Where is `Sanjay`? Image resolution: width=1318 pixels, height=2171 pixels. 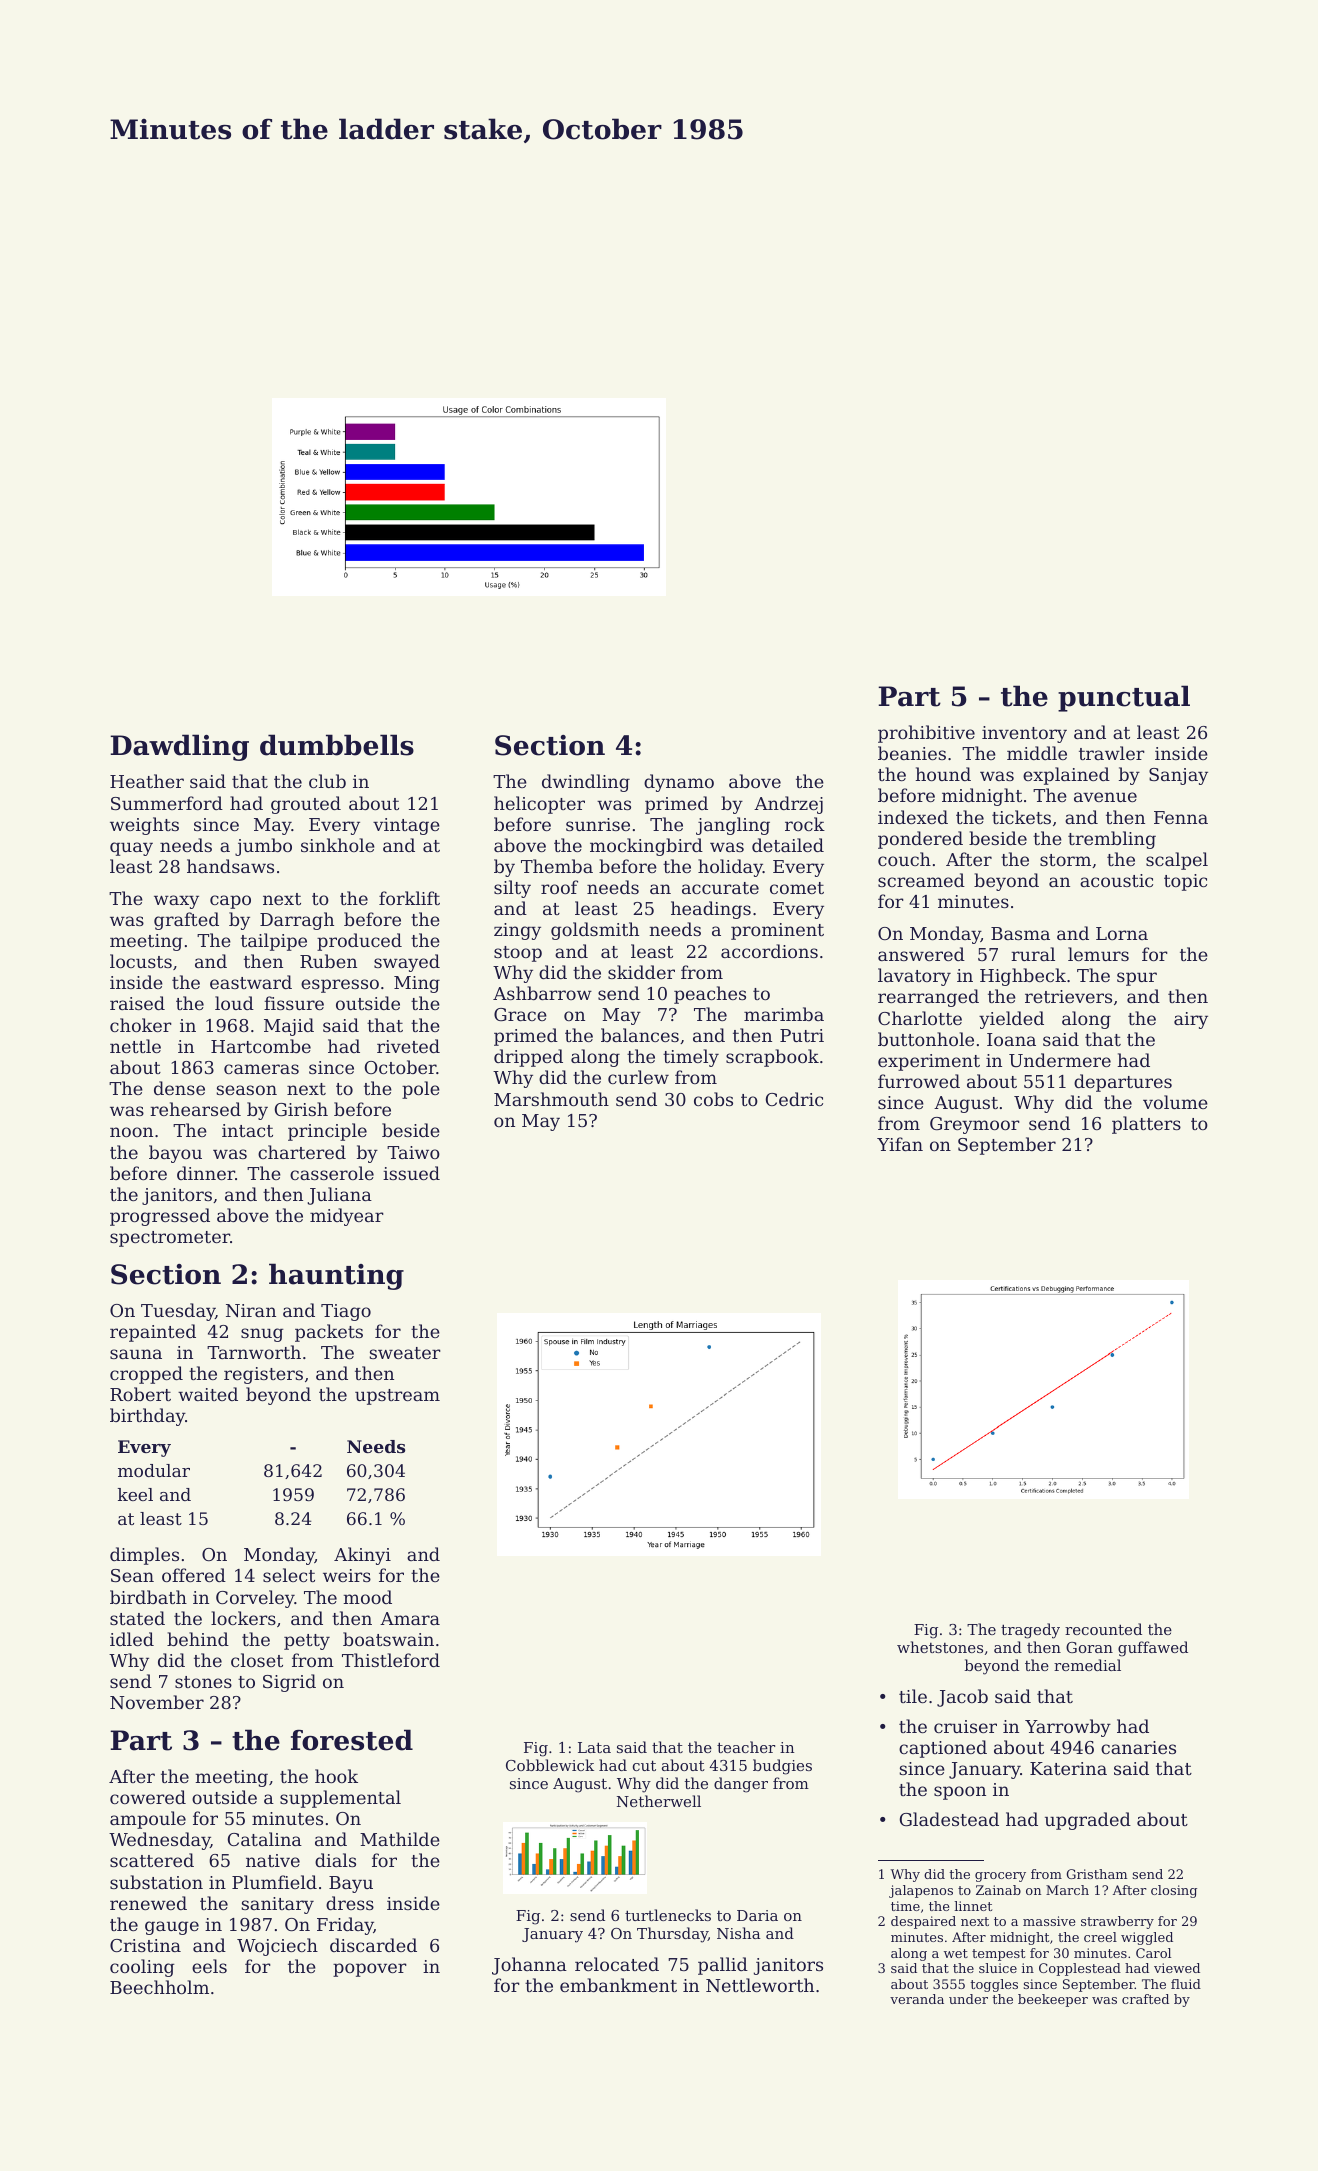
Sanjay is located at coordinates (1178, 776).
